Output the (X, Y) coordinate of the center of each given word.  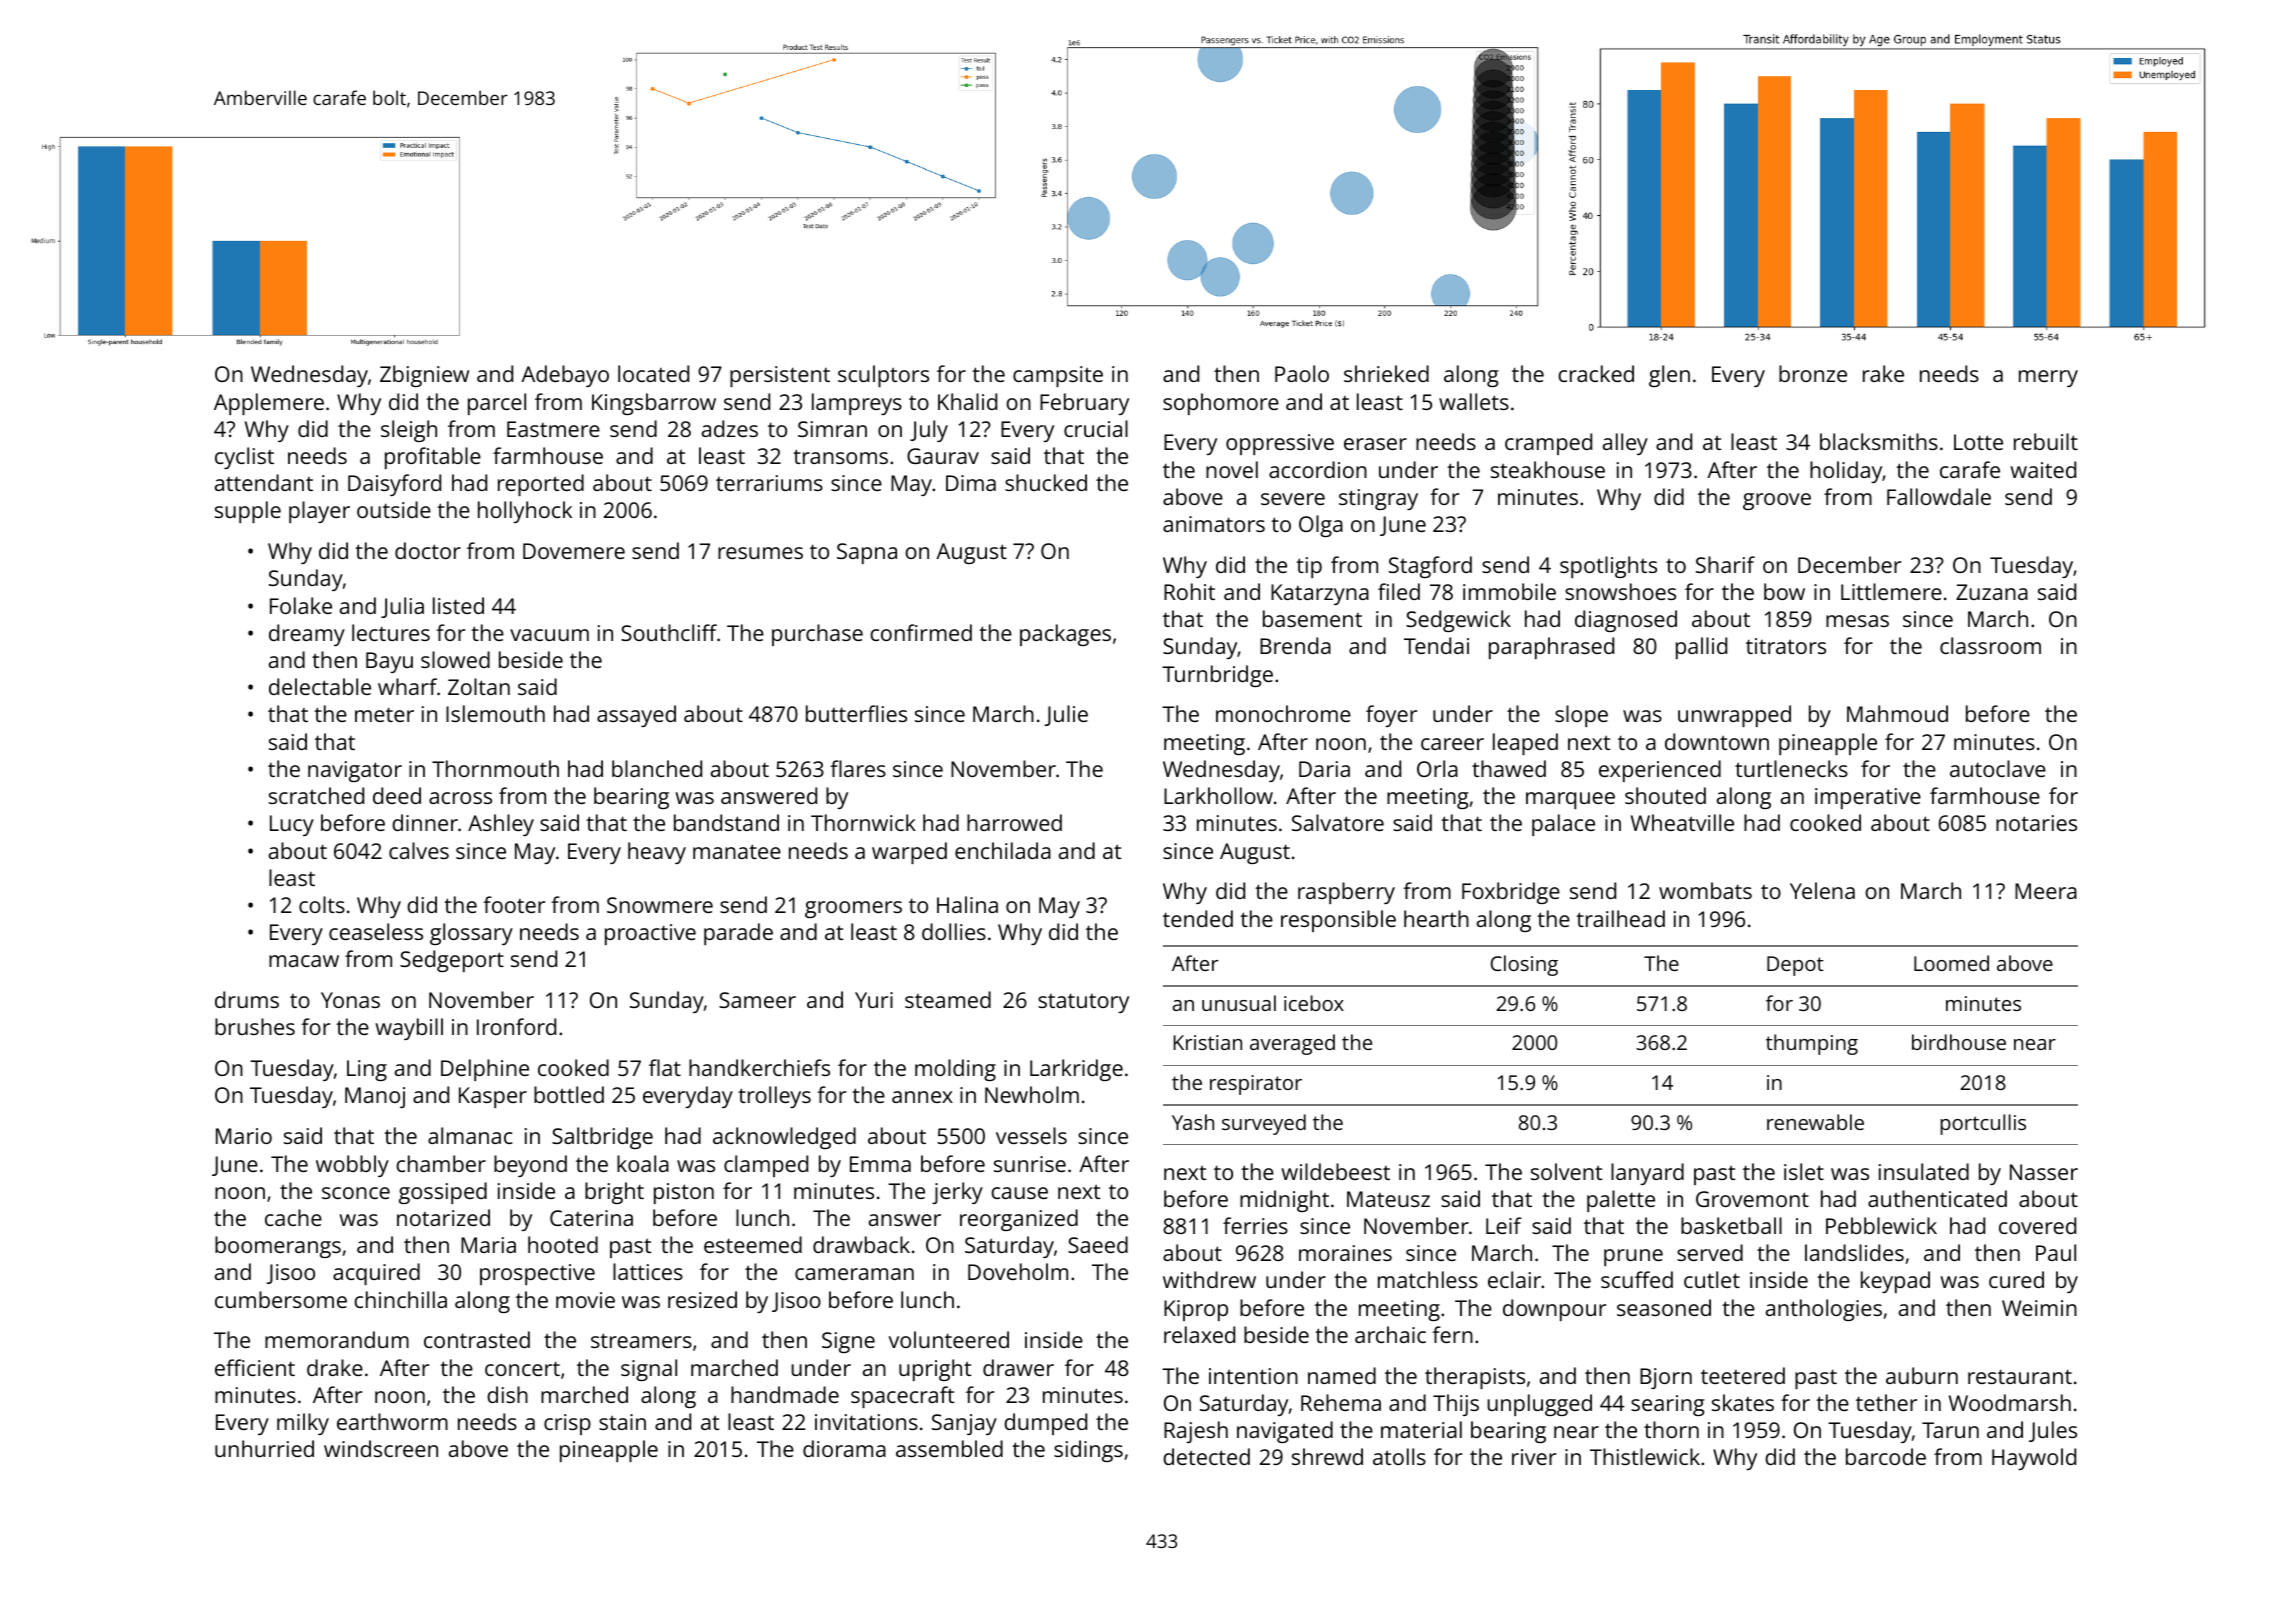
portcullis (1983, 1124)
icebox (1314, 1003)
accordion (1318, 469)
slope (1581, 716)
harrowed (1014, 822)
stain (622, 1422)
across (460, 798)
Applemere (269, 404)
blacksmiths (1879, 441)
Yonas (350, 1000)
